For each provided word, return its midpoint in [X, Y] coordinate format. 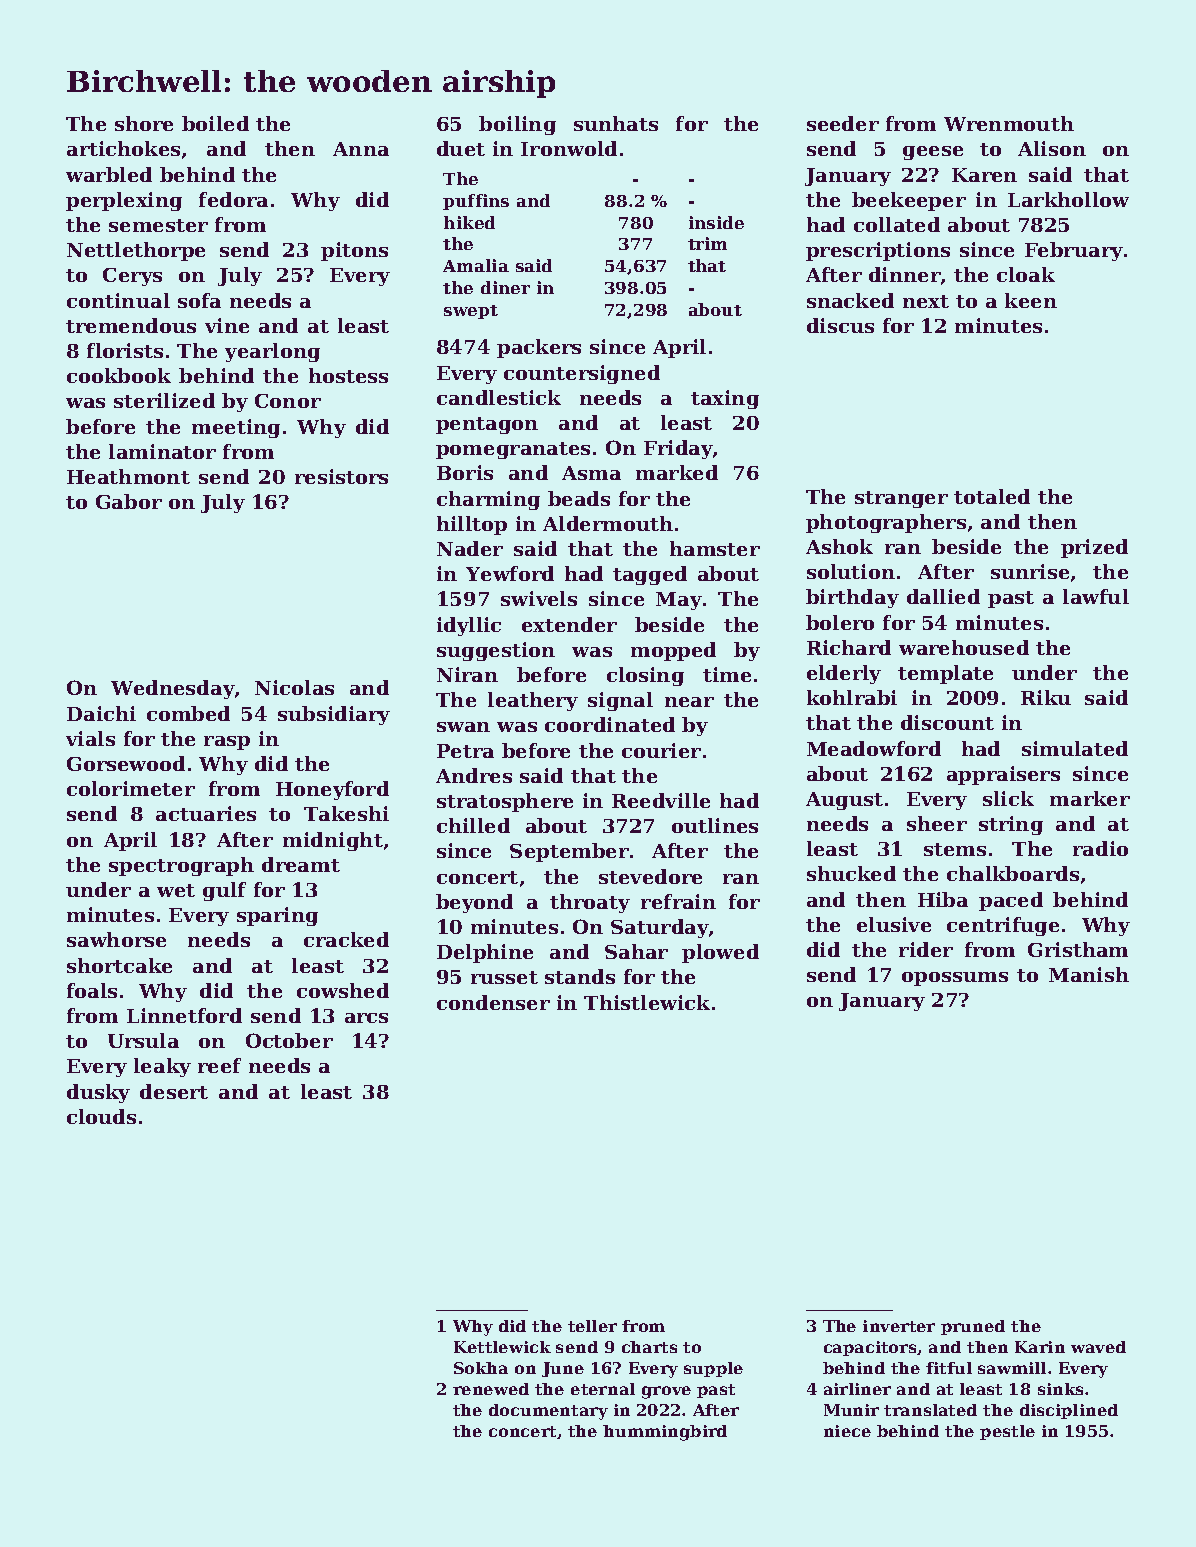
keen [1031, 300]
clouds [101, 1116]
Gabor [129, 501]
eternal [603, 1389]
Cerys [132, 277]
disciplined [1069, 1411]
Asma [591, 473]
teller [592, 1326]
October [289, 1040]
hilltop [472, 525]
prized [1094, 548]
